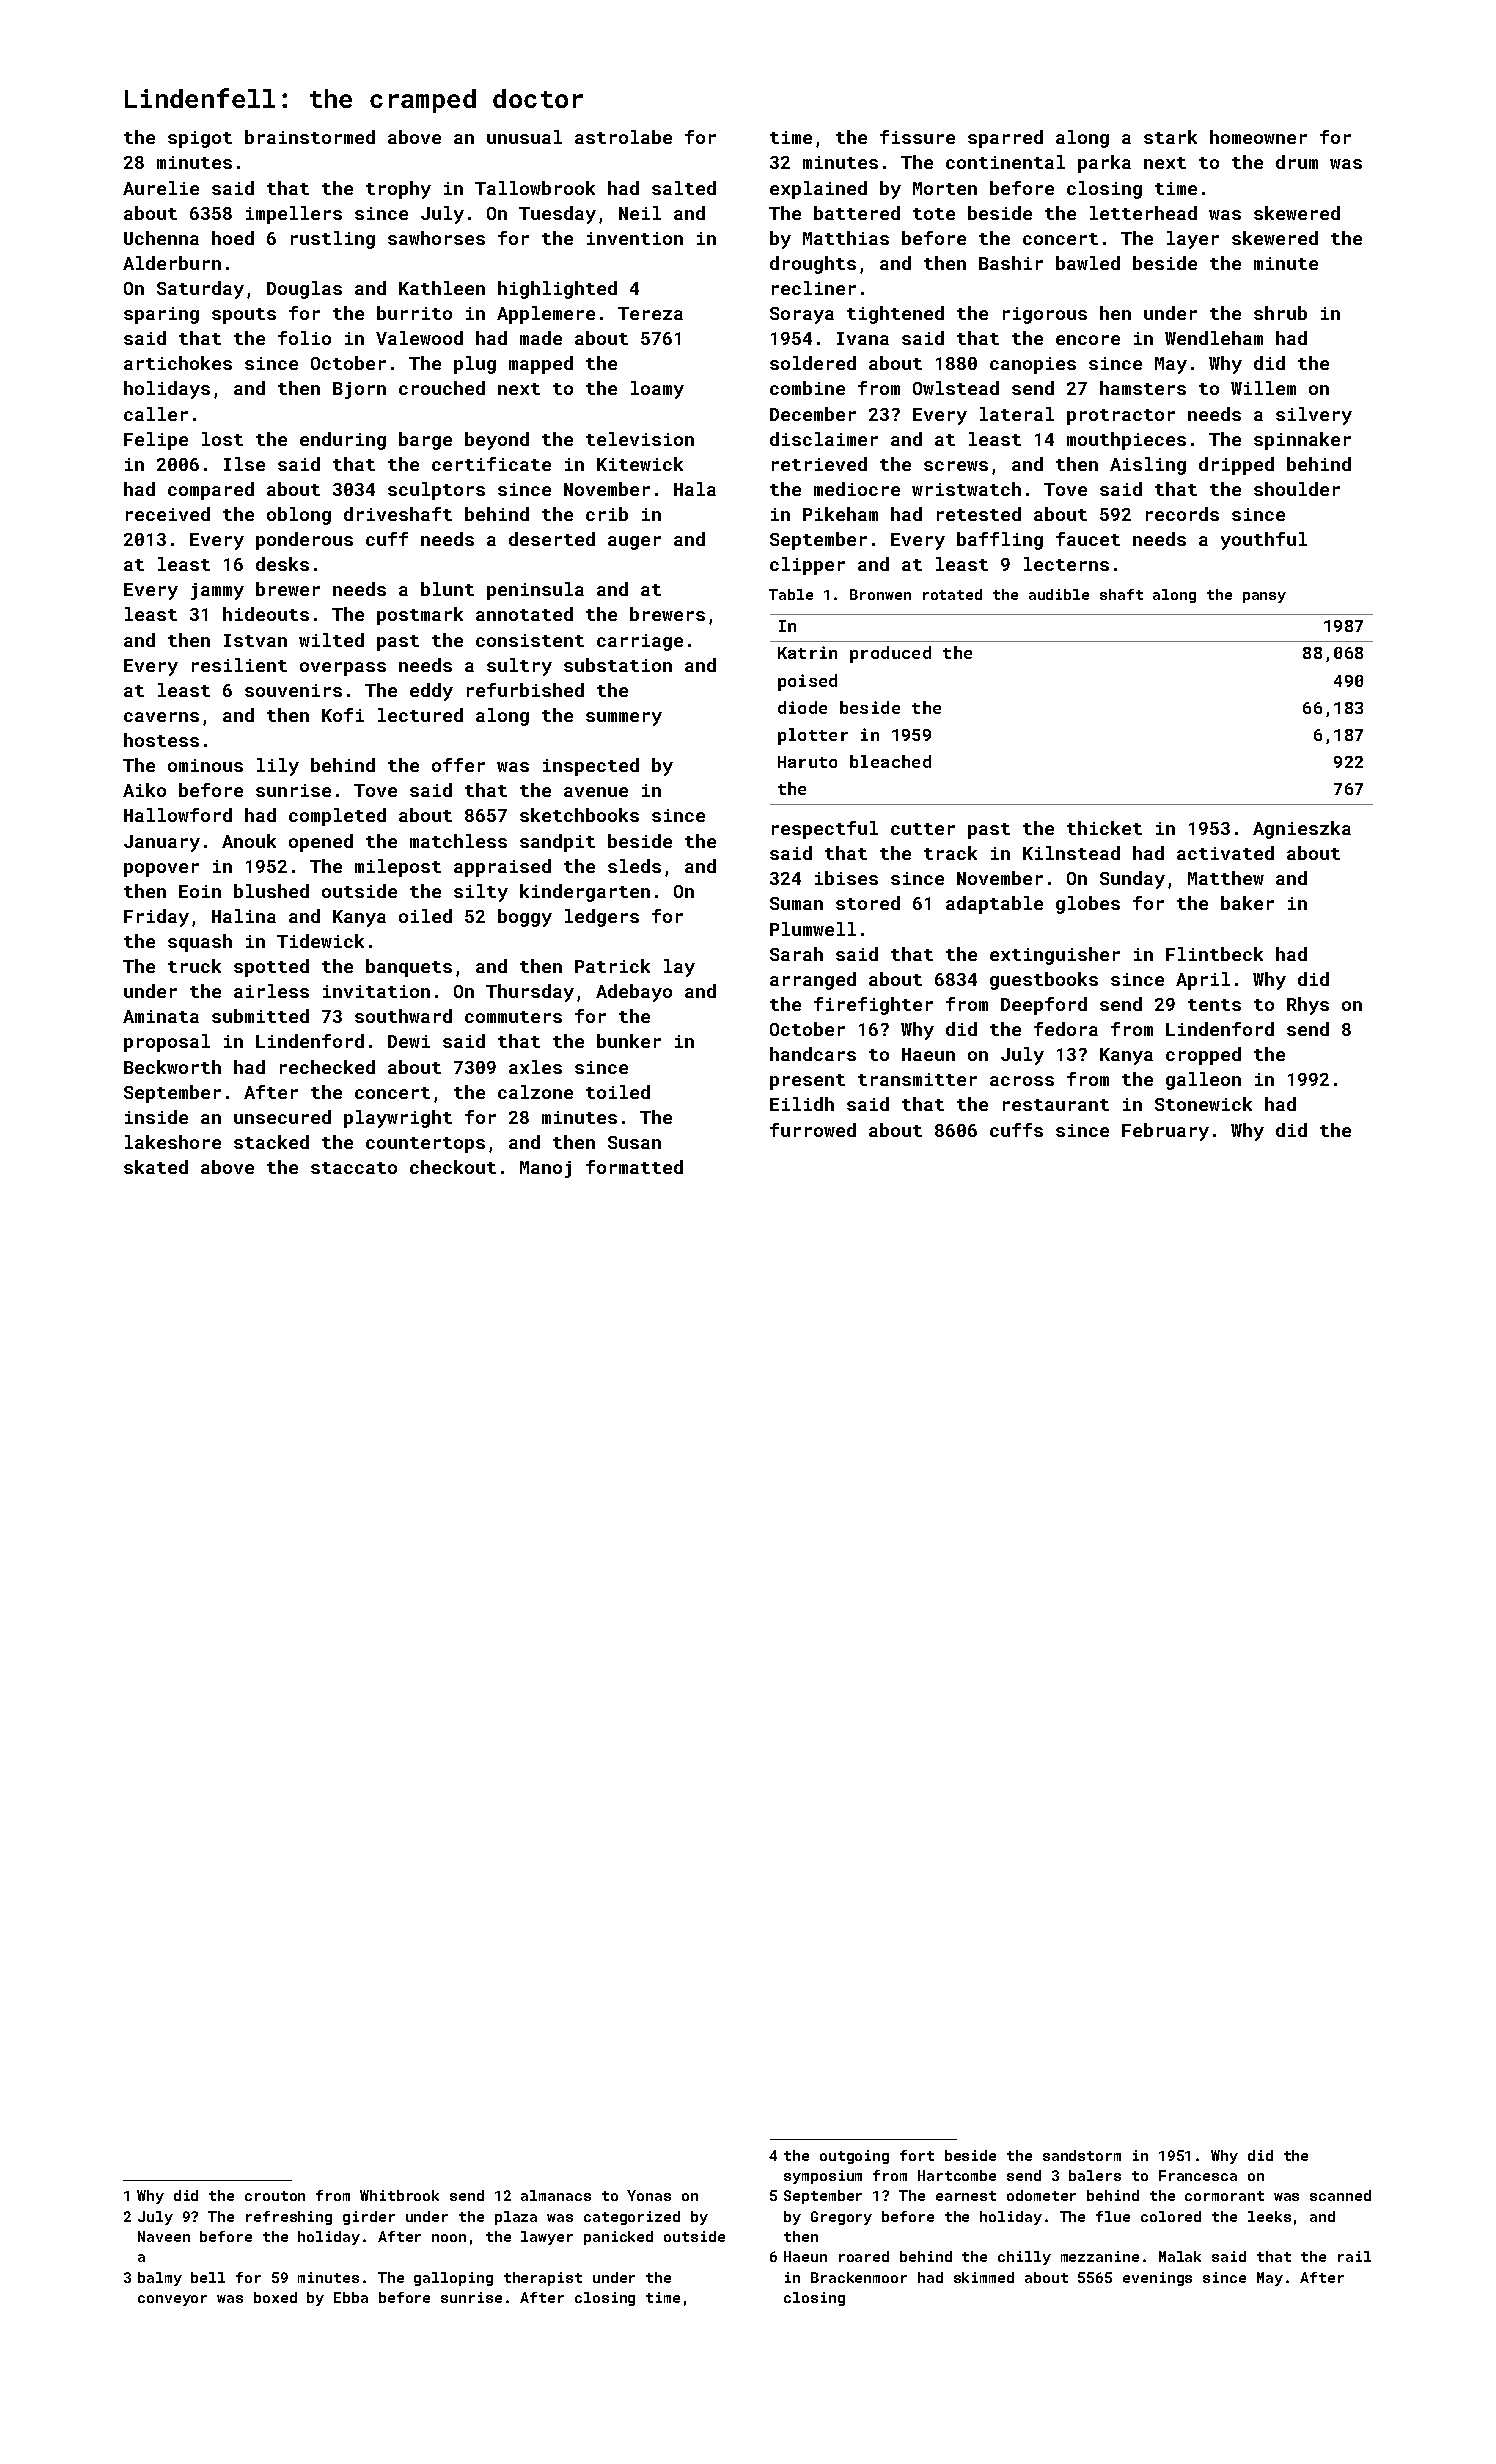 The height and width of the image is (2464, 1496). What do you see at coordinates (1056, 1105) in the image?
I see `restaurant` at bounding box center [1056, 1105].
